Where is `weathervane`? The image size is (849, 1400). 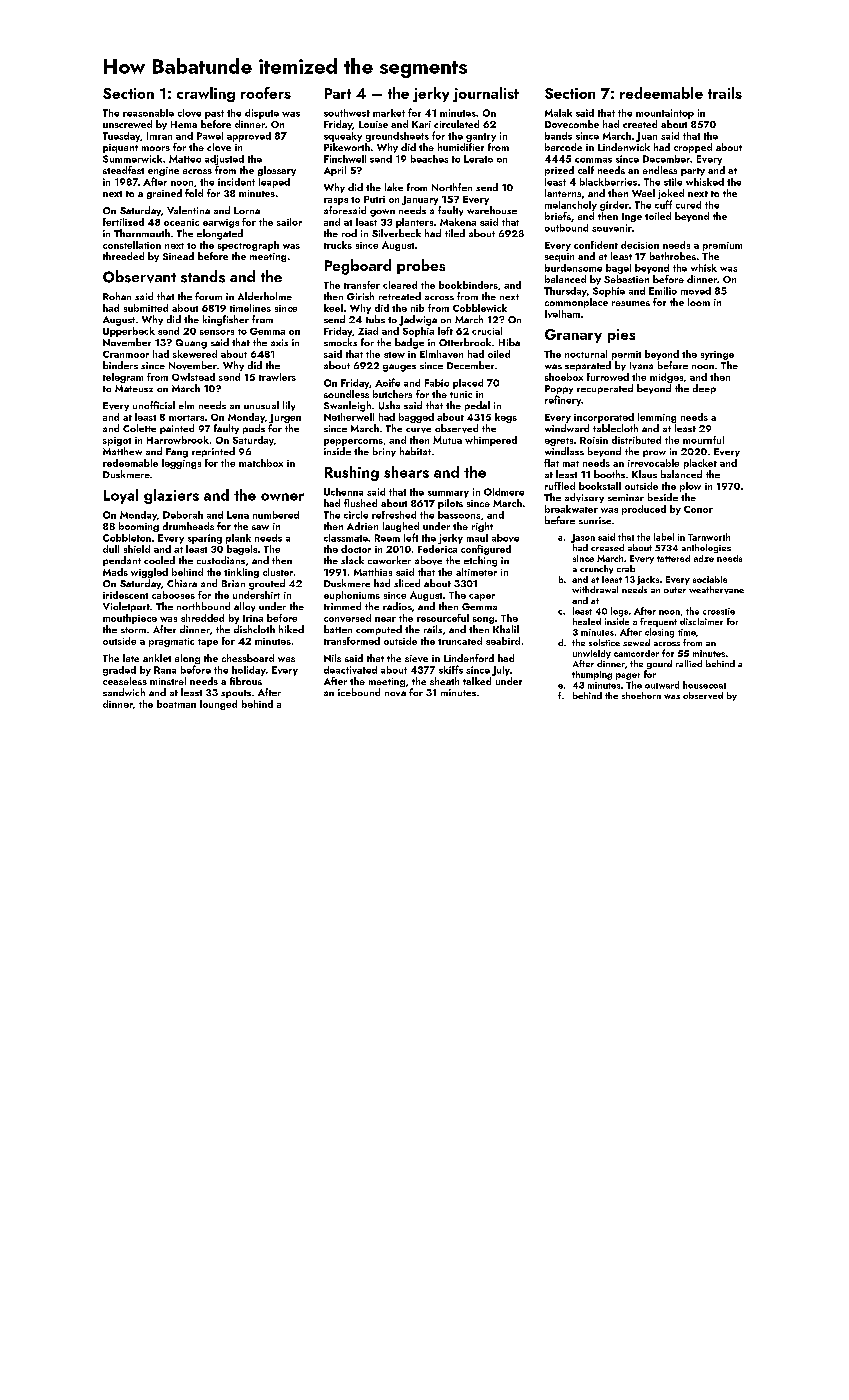
weathervane is located at coordinates (716, 590).
